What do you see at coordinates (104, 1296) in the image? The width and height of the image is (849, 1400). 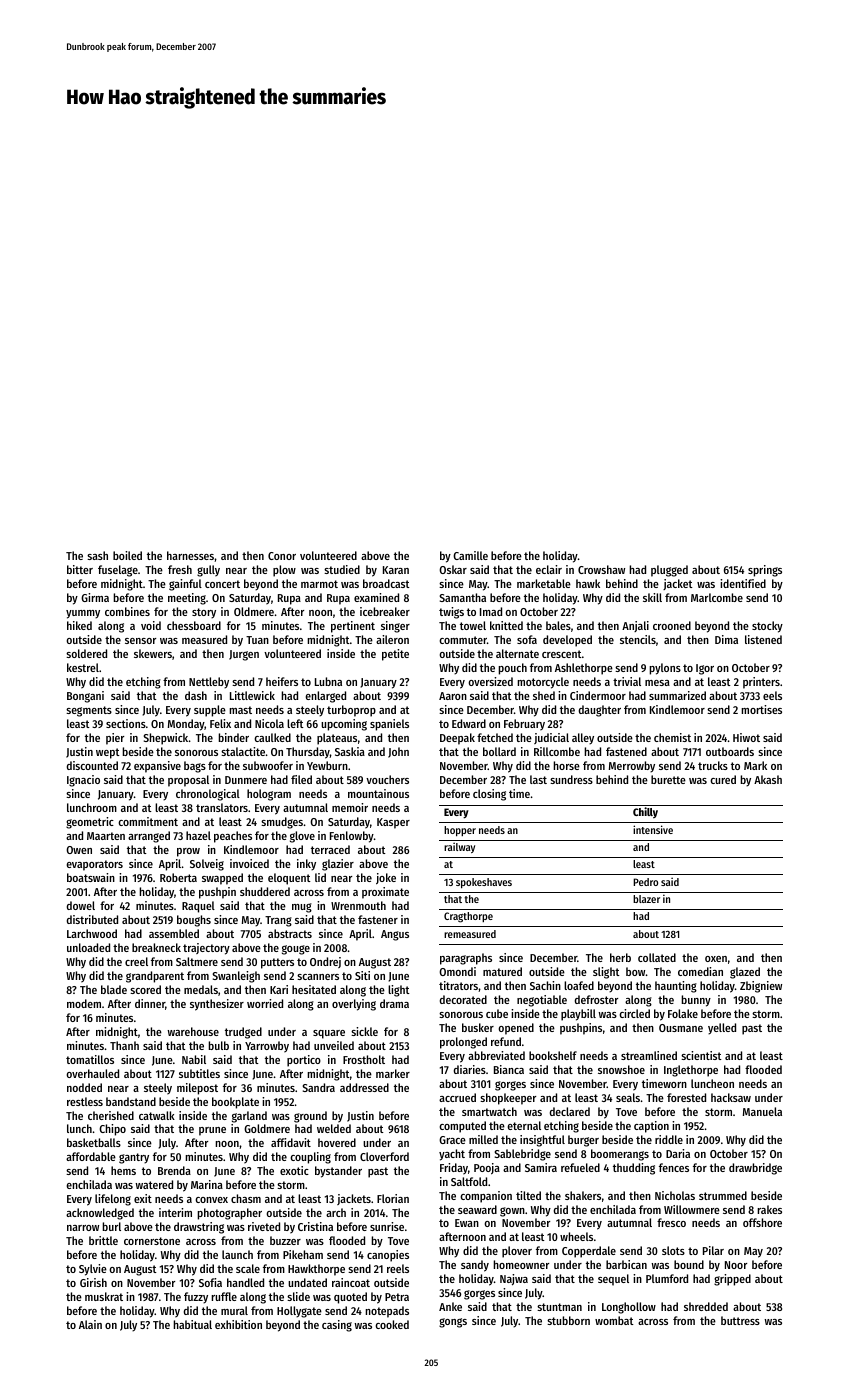 I see `muskrat` at bounding box center [104, 1296].
